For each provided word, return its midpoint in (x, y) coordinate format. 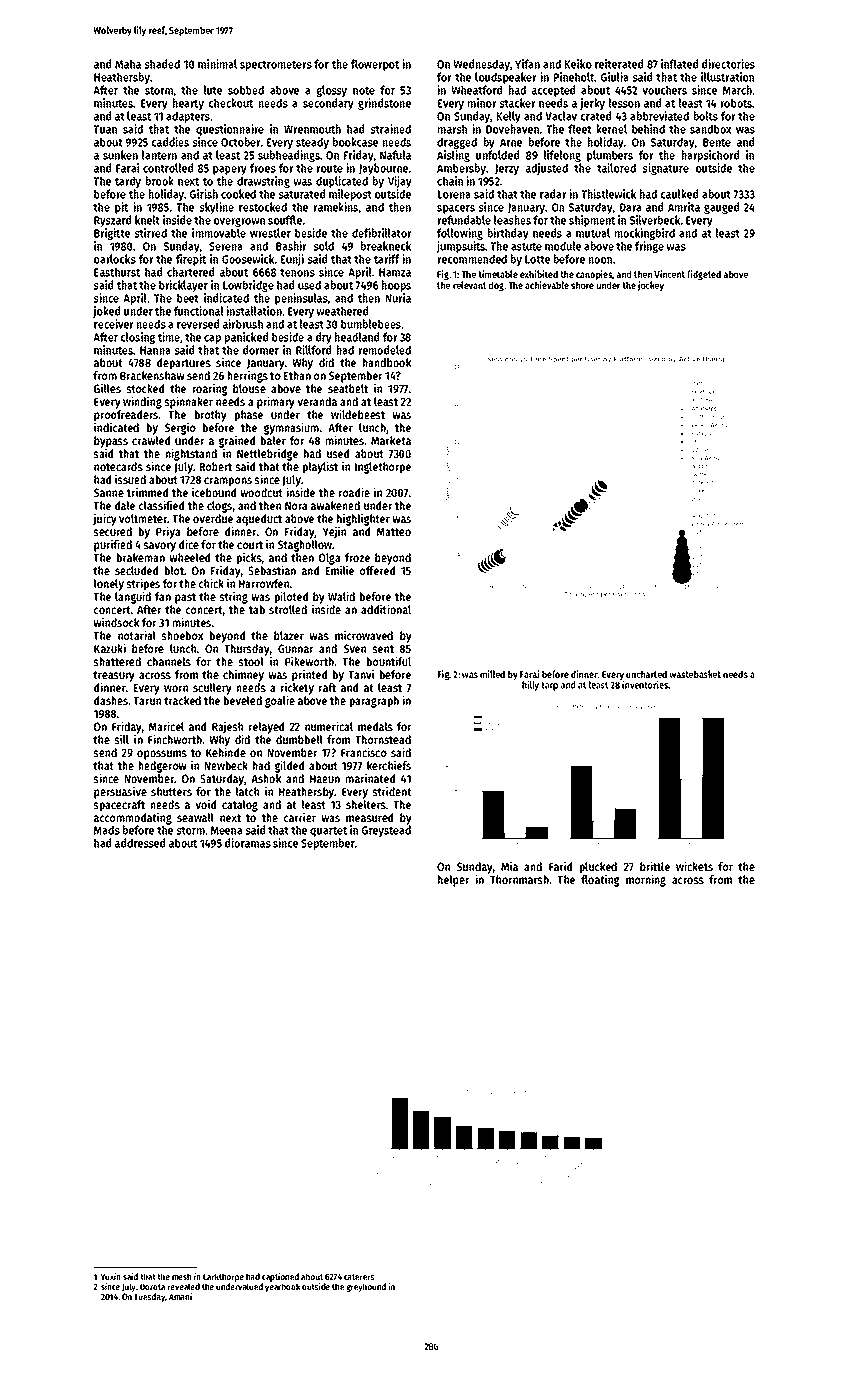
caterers (359, 1277)
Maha (128, 64)
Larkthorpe (223, 1277)
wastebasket (695, 674)
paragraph (374, 702)
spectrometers (276, 65)
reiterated (619, 64)
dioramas (248, 843)
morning (646, 880)
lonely (109, 585)
